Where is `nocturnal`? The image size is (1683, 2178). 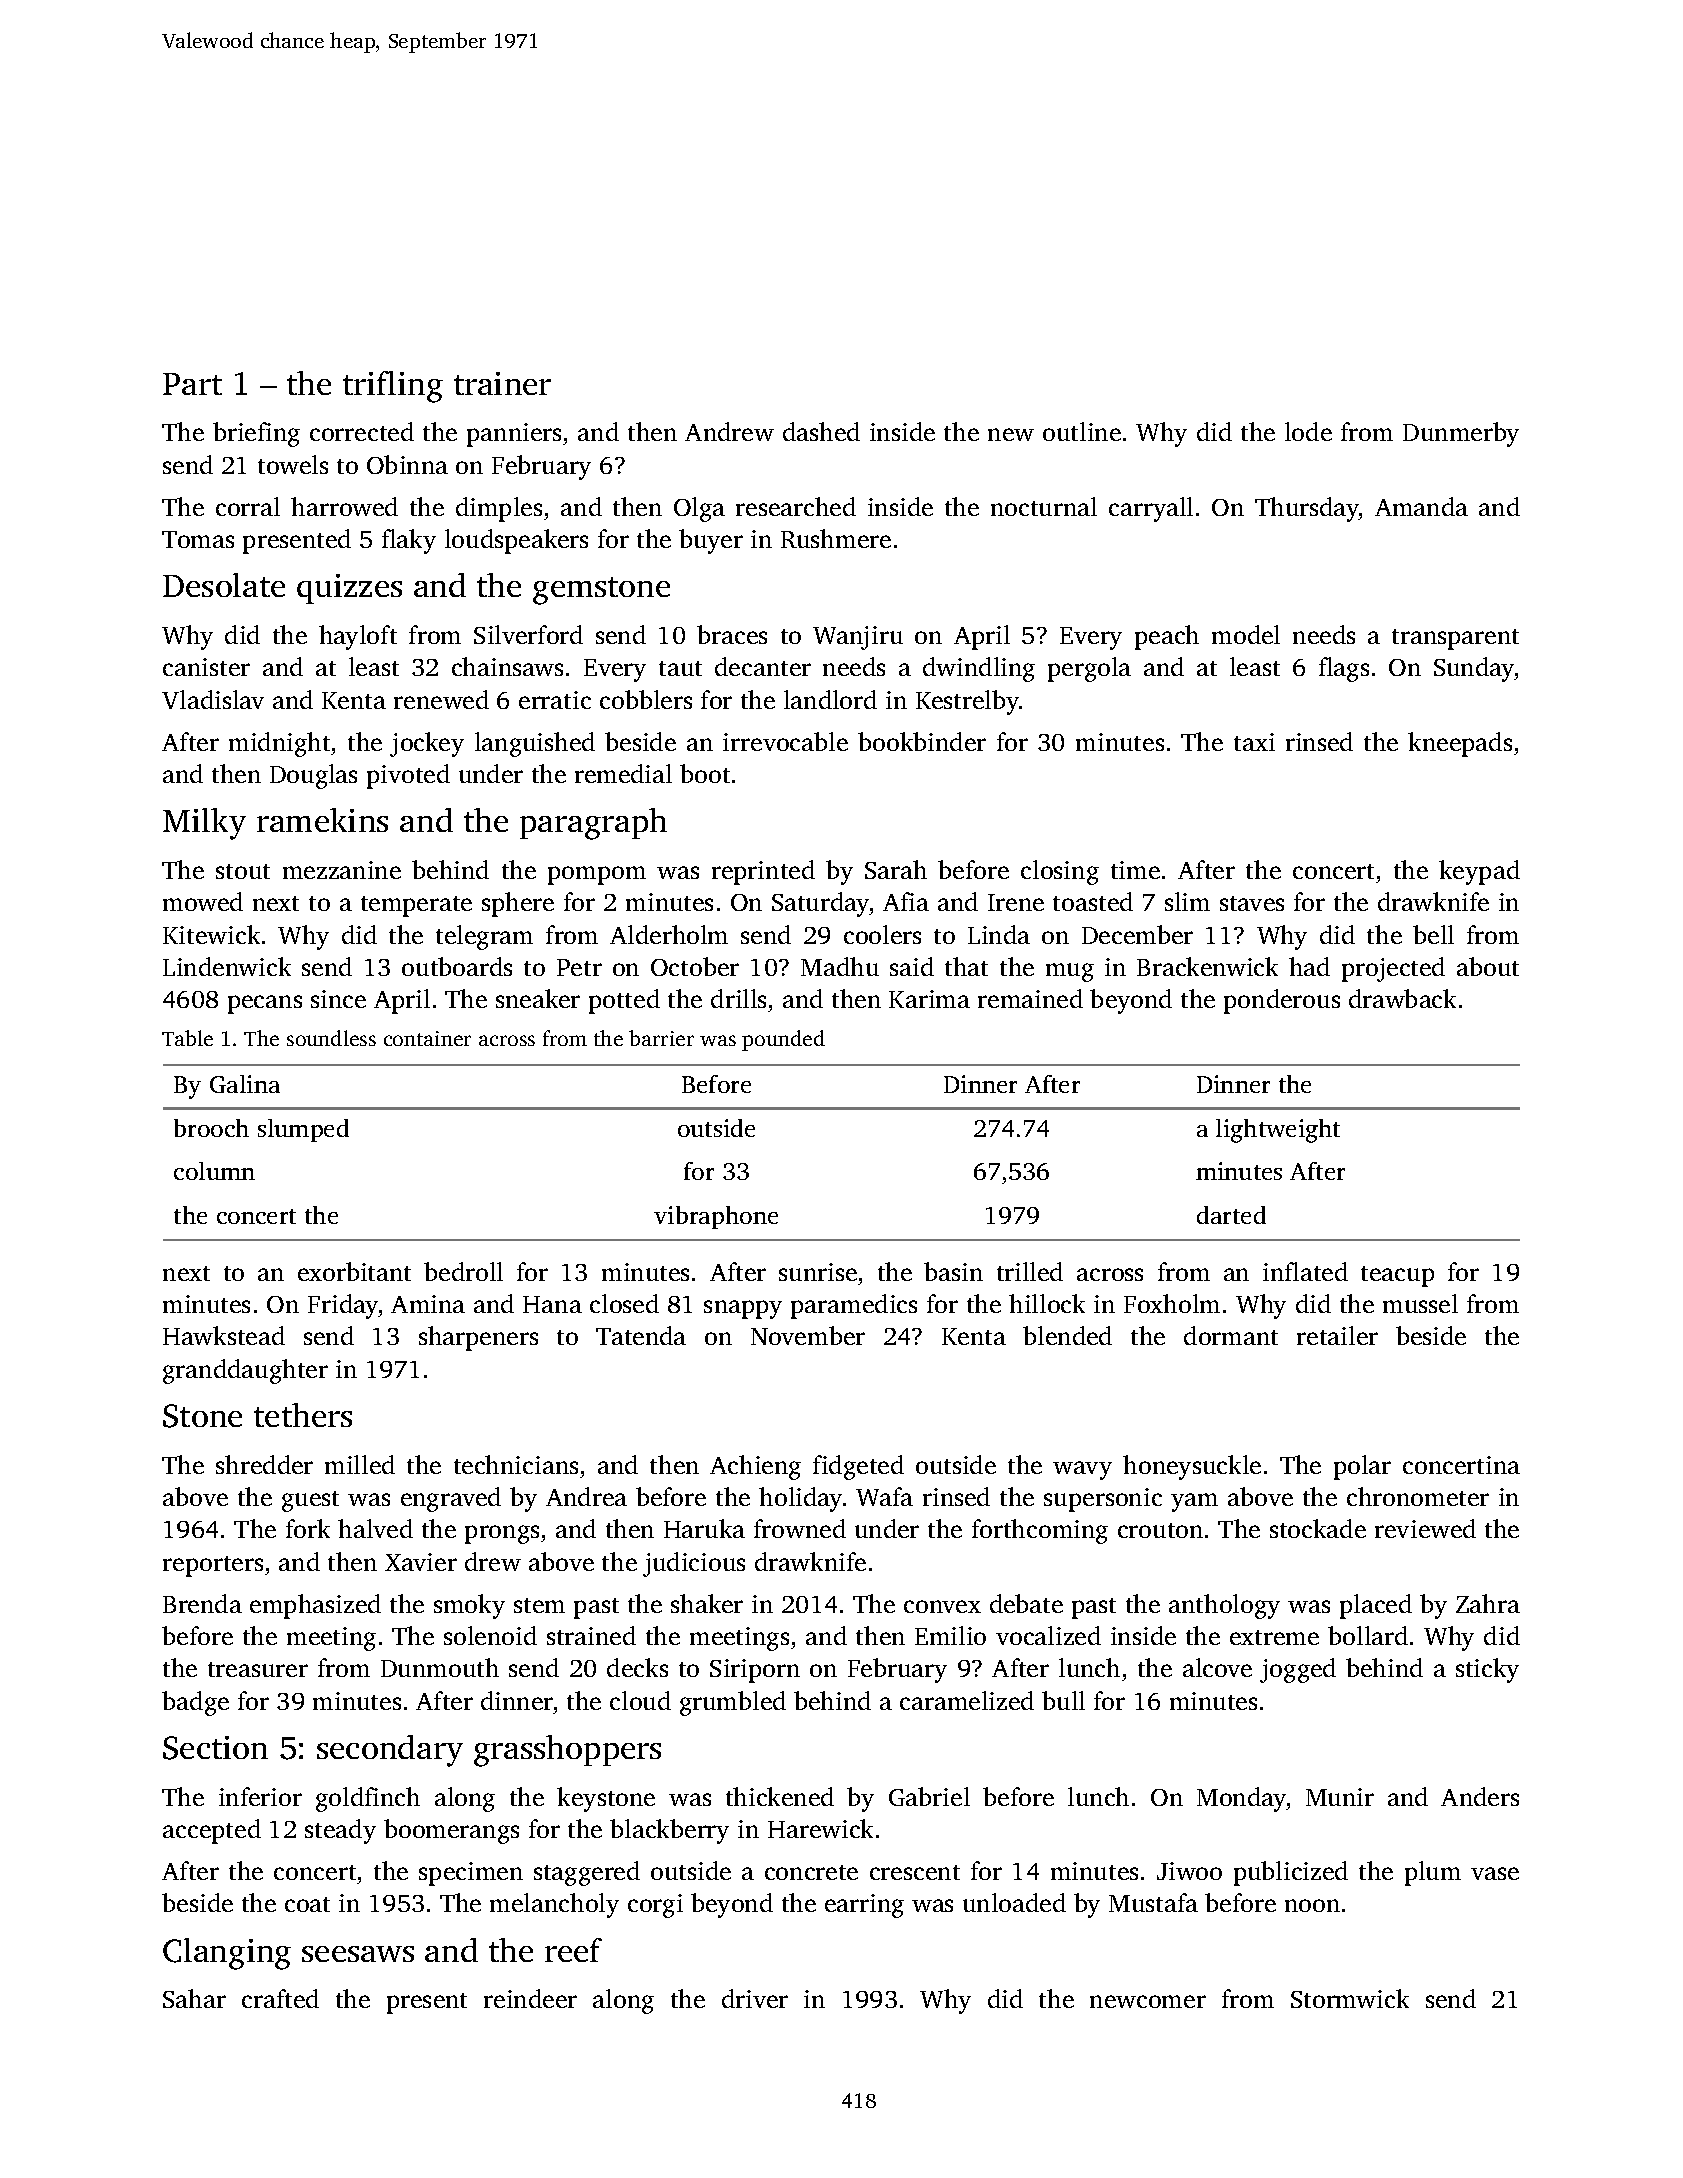 nocturnal is located at coordinates (1044, 506).
